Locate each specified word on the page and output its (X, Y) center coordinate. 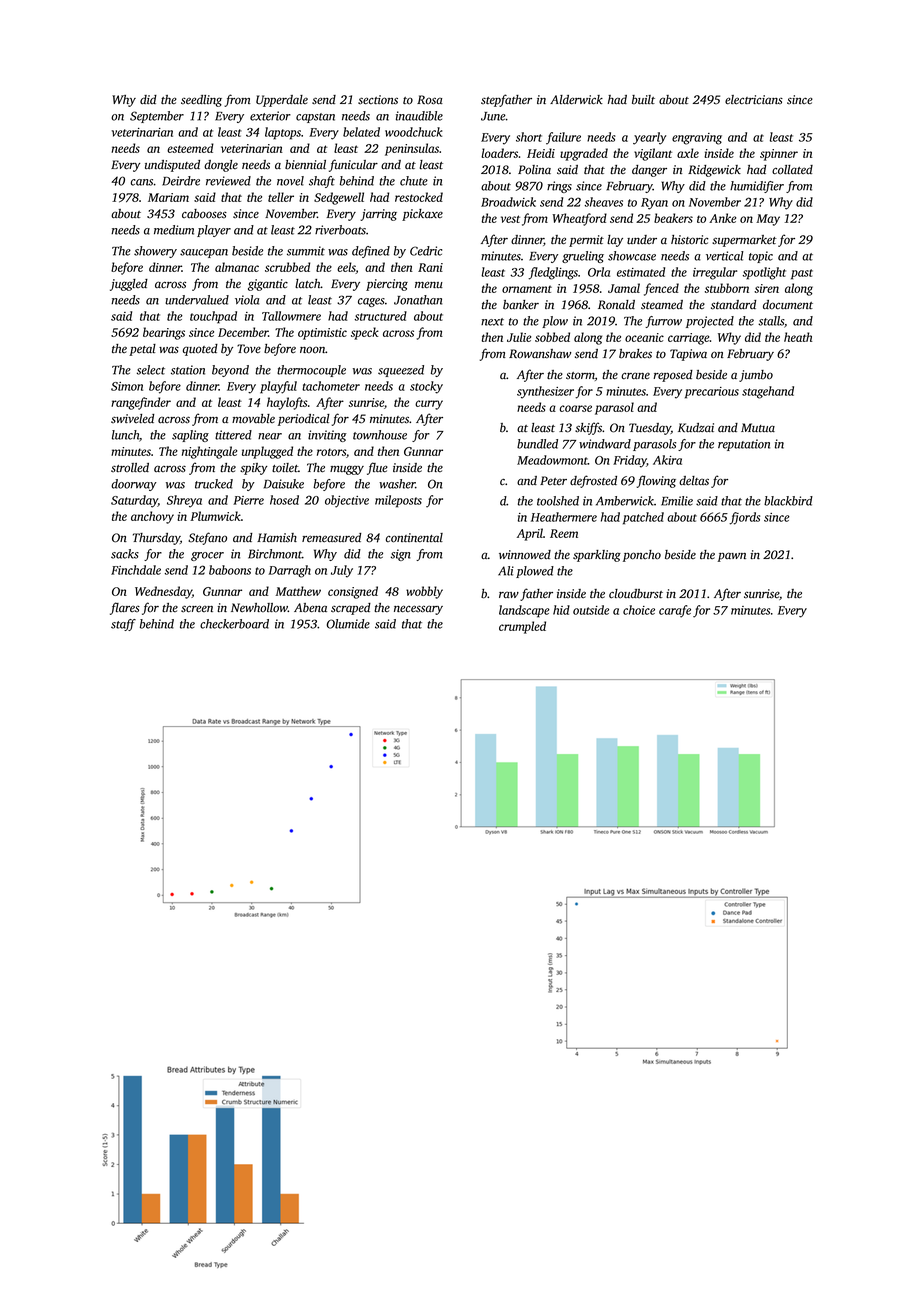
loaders (499, 153)
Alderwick (576, 100)
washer (397, 484)
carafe (675, 611)
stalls (771, 321)
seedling (201, 101)
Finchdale (136, 570)
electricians (754, 100)
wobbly (424, 592)
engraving (697, 139)
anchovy (152, 517)
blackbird (788, 501)
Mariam (168, 197)
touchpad (213, 317)
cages (371, 302)
